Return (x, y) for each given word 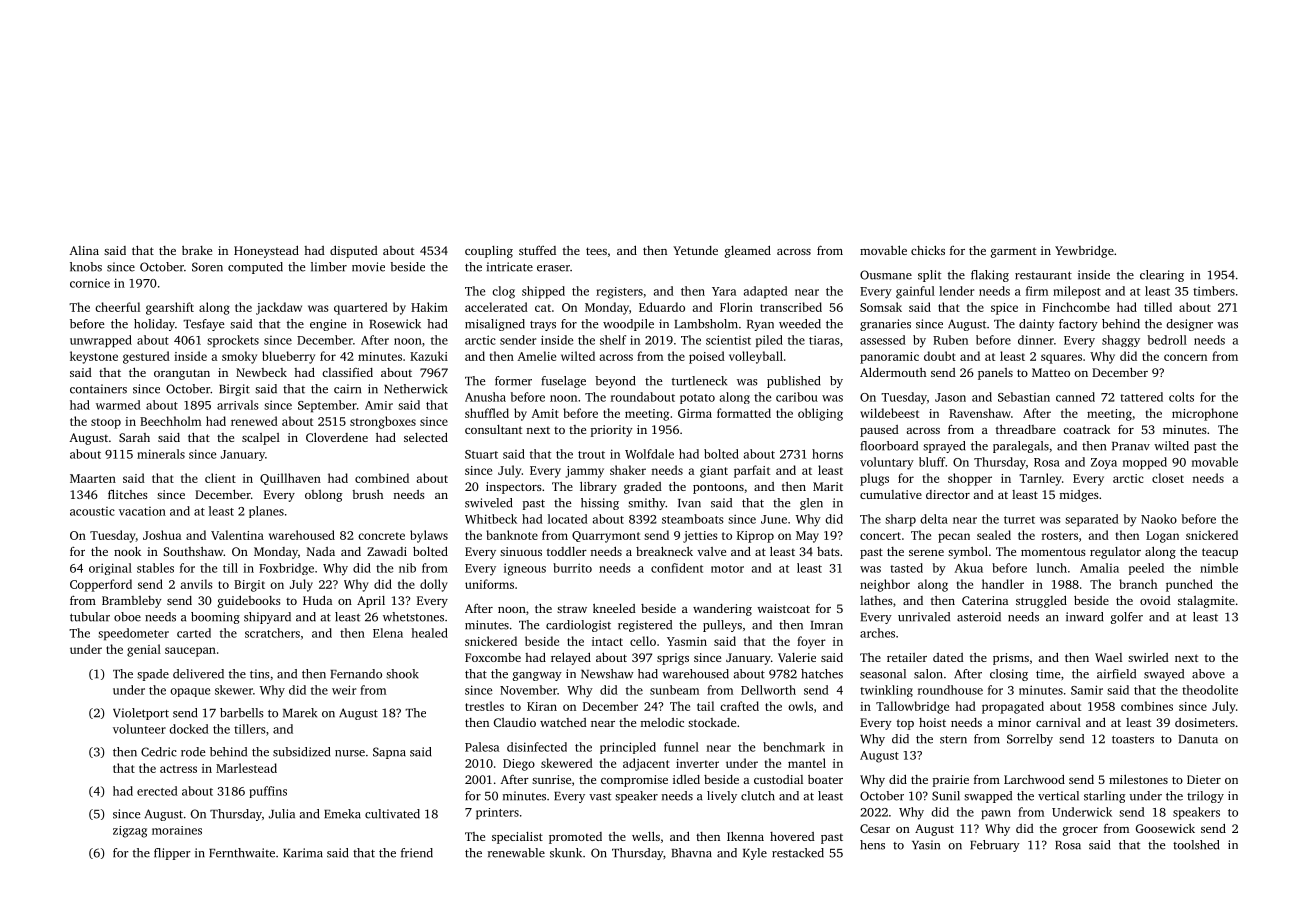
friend (417, 853)
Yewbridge (1084, 251)
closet (1168, 478)
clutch (758, 796)
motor (727, 569)
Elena (388, 633)
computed (255, 268)
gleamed (748, 251)
